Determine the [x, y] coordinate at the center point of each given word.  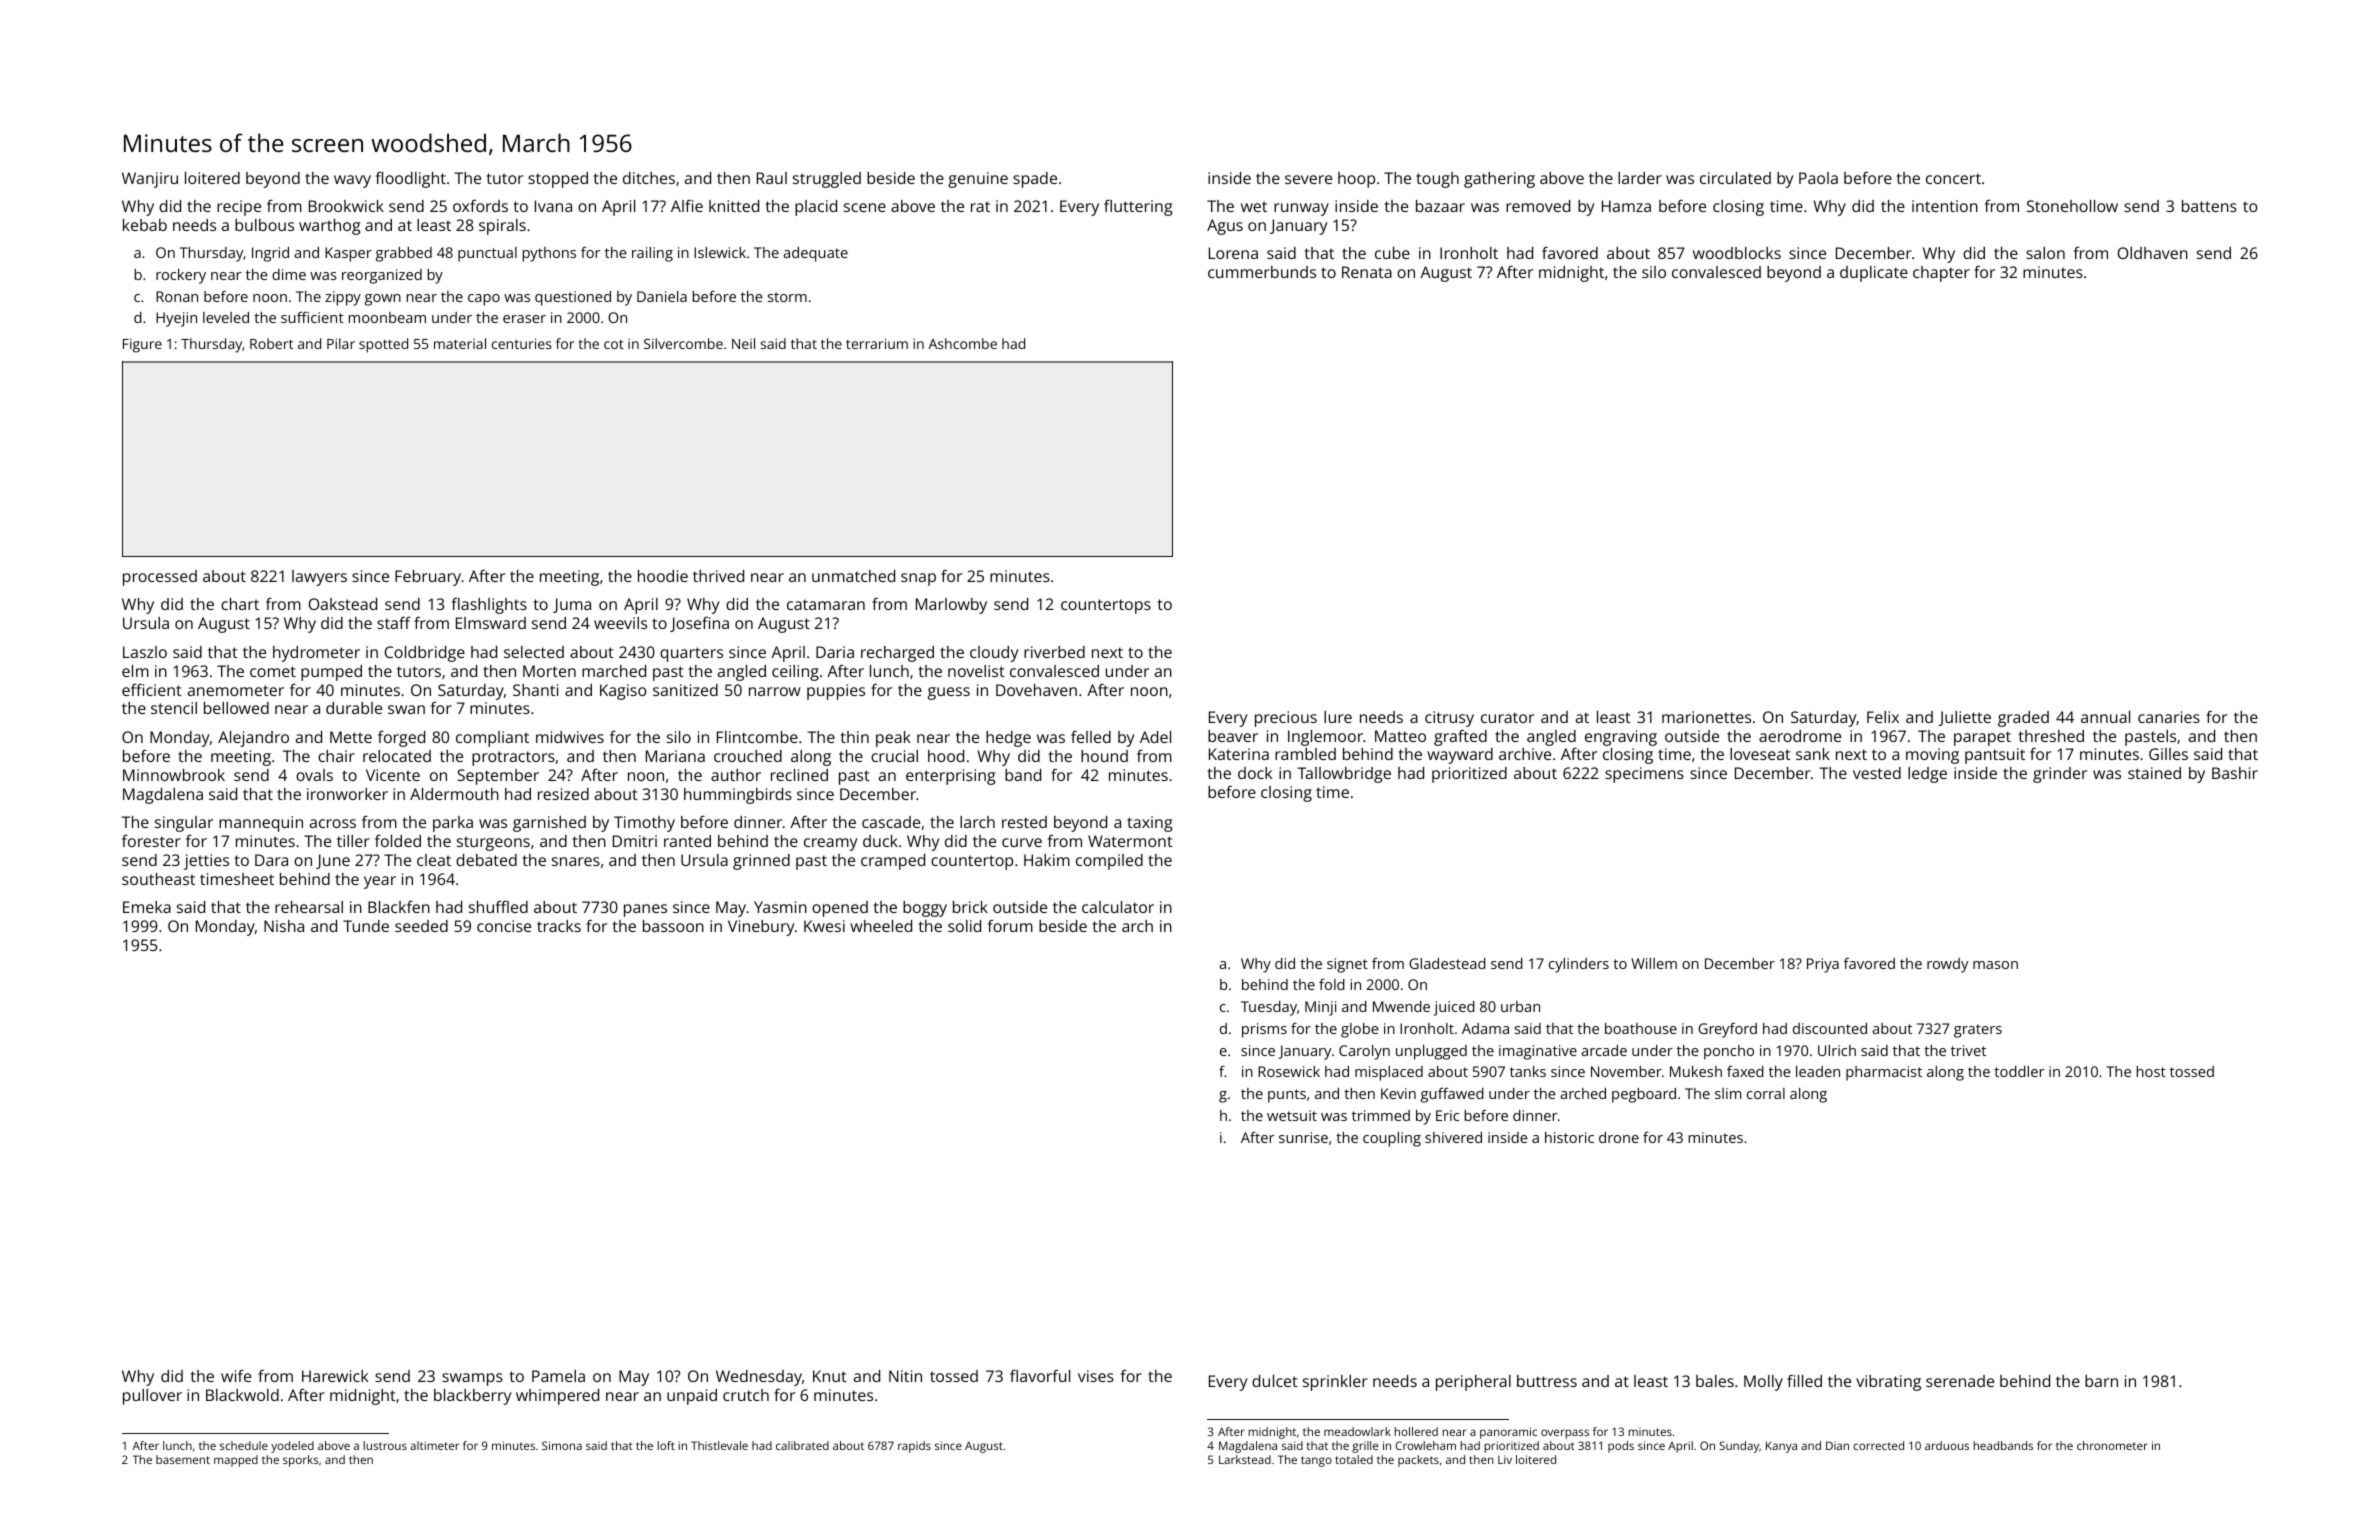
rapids [914, 1447]
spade [1035, 180]
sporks [300, 1461]
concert [1953, 178]
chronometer [2112, 1445]
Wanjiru [150, 180]
